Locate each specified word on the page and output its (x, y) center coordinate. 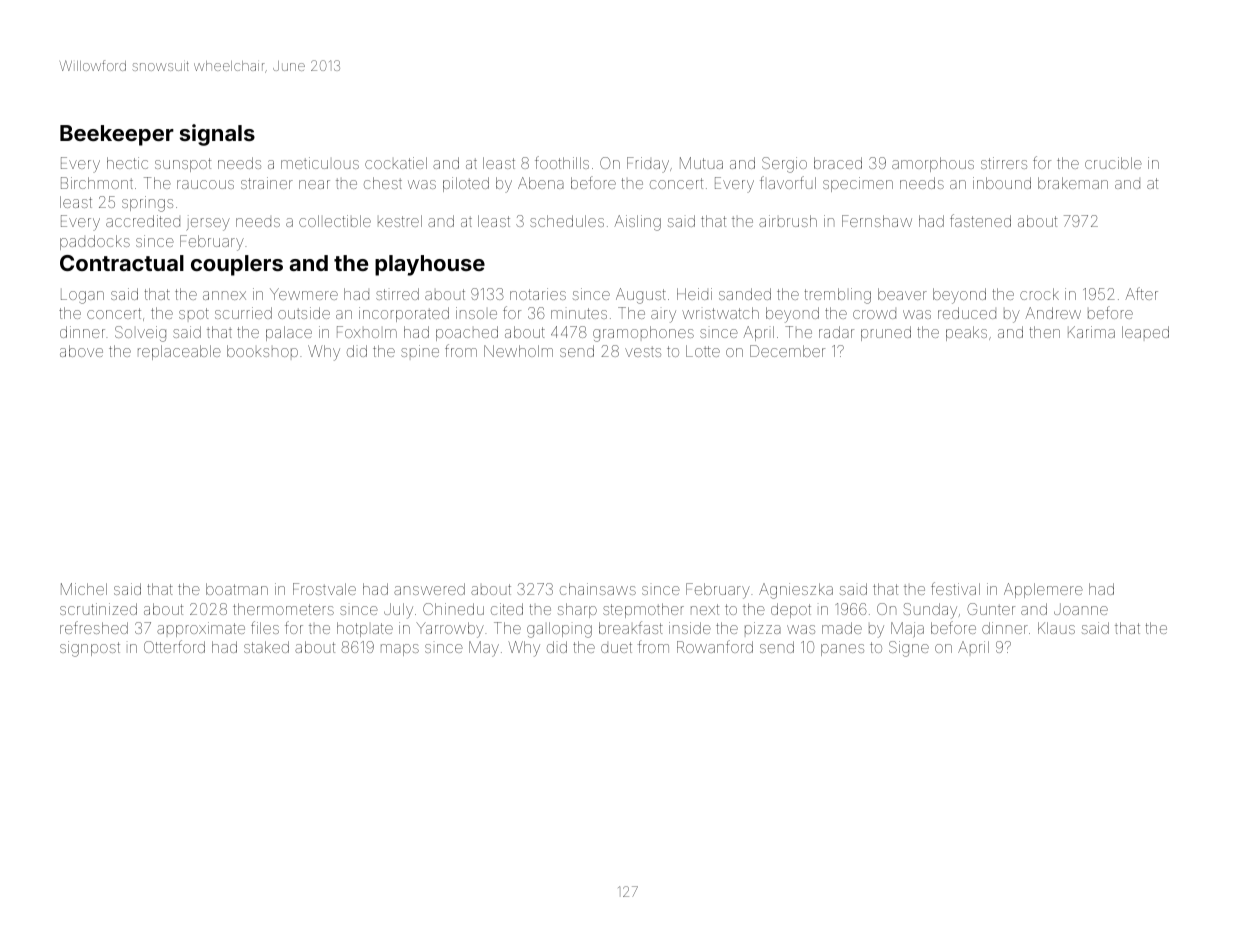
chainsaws (598, 589)
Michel (84, 589)
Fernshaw (877, 221)
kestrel (400, 221)
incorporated (404, 314)
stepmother (643, 610)
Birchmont (97, 183)
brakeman (1073, 183)
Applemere (1043, 590)
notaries (538, 294)
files (265, 627)
